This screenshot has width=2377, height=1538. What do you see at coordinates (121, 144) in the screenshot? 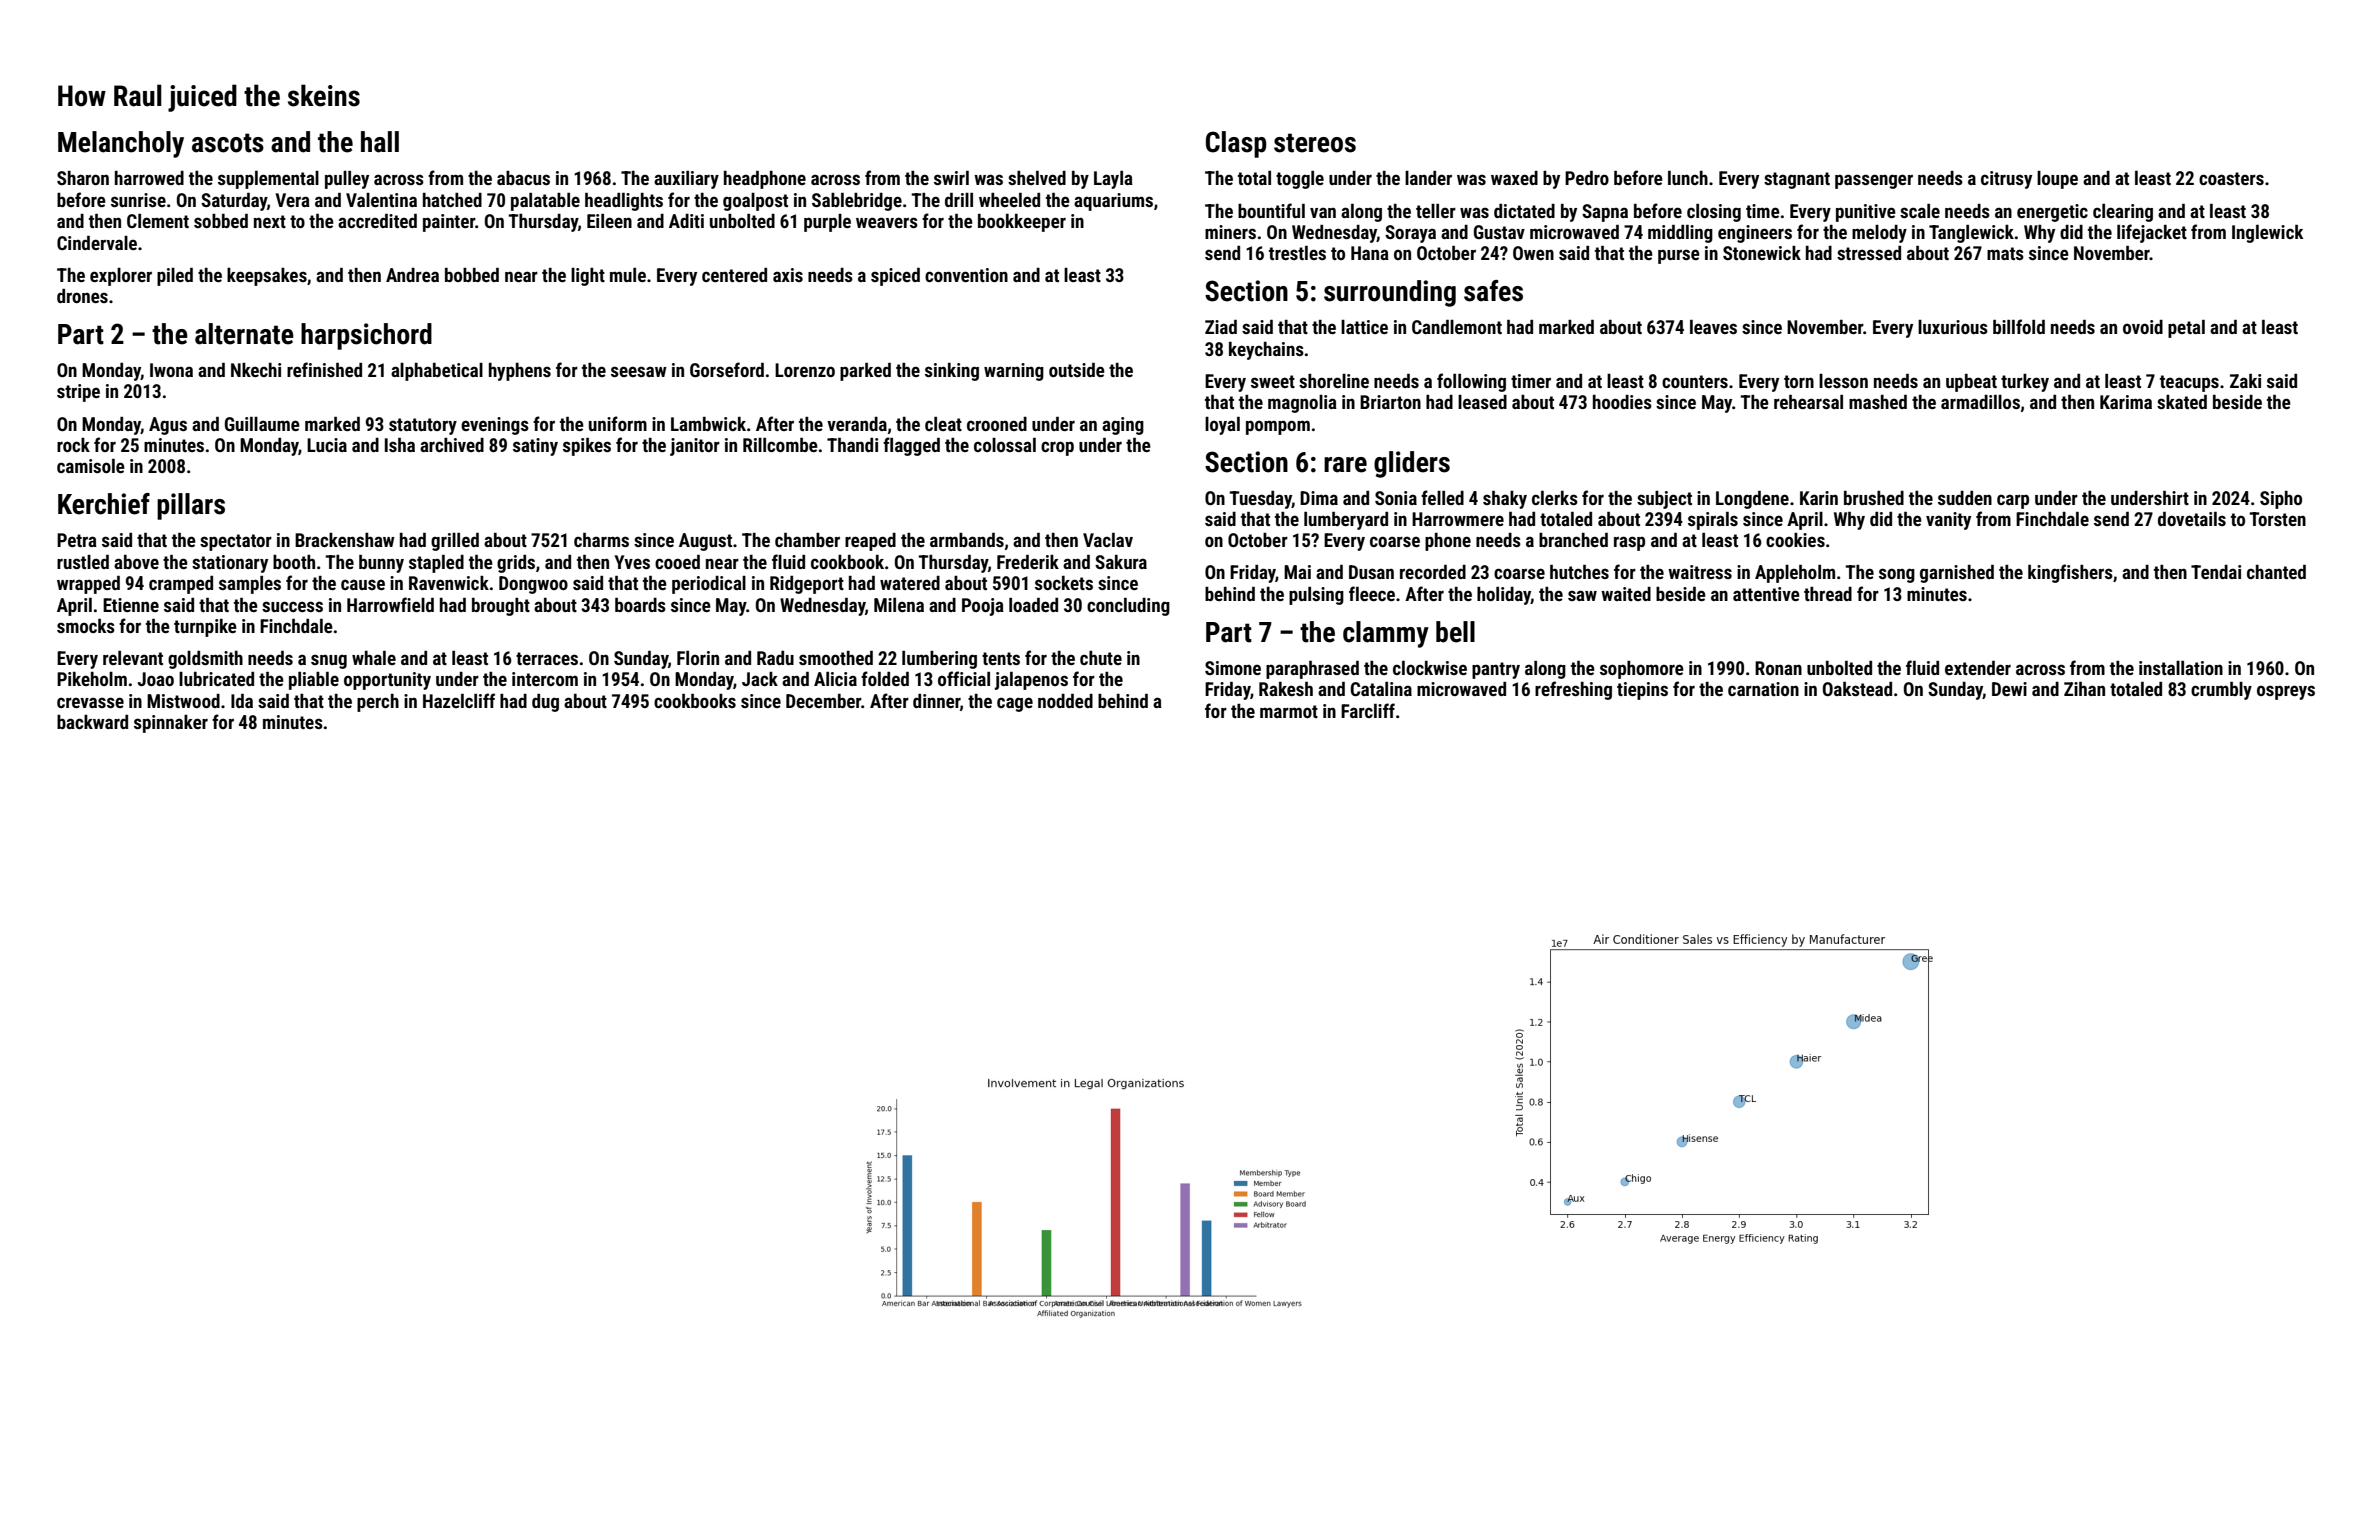
I see `Melancholy` at bounding box center [121, 144].
